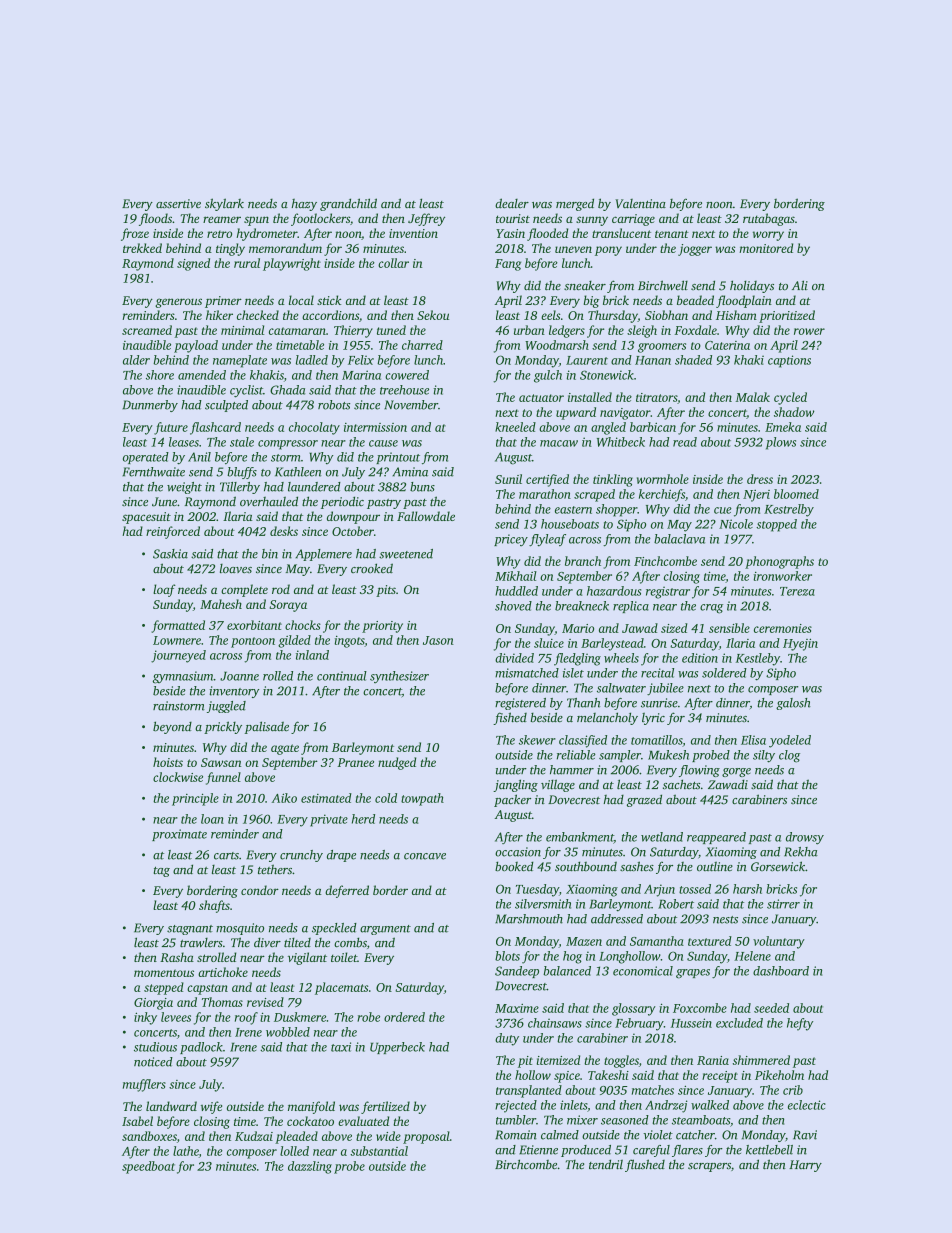 Image resolution: width=952 pixels, height=1233 pixels. Describe the element at coordinates (578, 628) in the document. I see `Mario` at that location.
